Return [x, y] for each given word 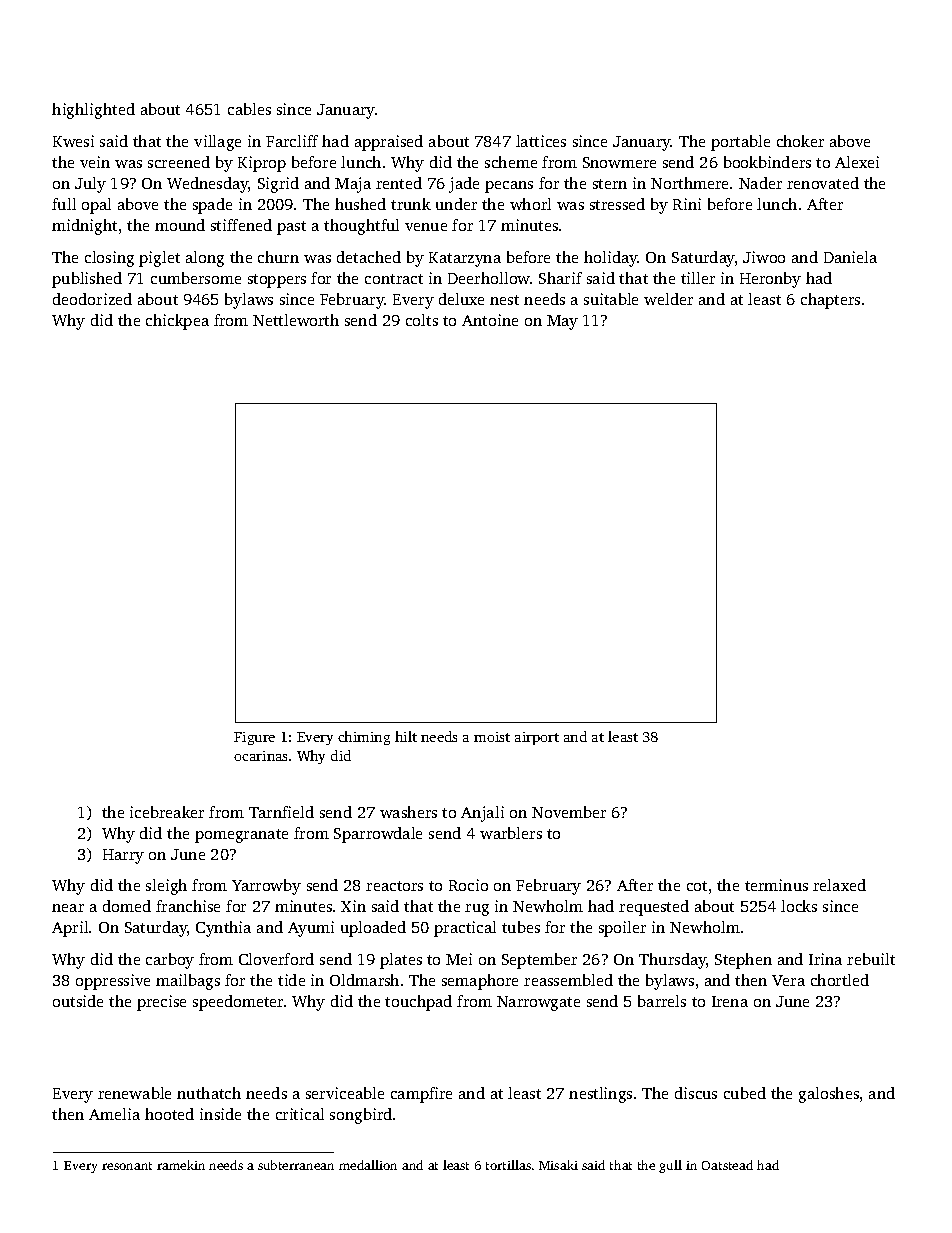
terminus [776, 885]
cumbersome [196, 278]
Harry [123, 856]
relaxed [839, 885]
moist [492, 737]
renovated [823, 183]
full [64, 204]
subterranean [296, 1165]
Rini [687, 204]
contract [394, 279]
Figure [254, 738]
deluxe [461, 299]
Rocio [468, 885]
